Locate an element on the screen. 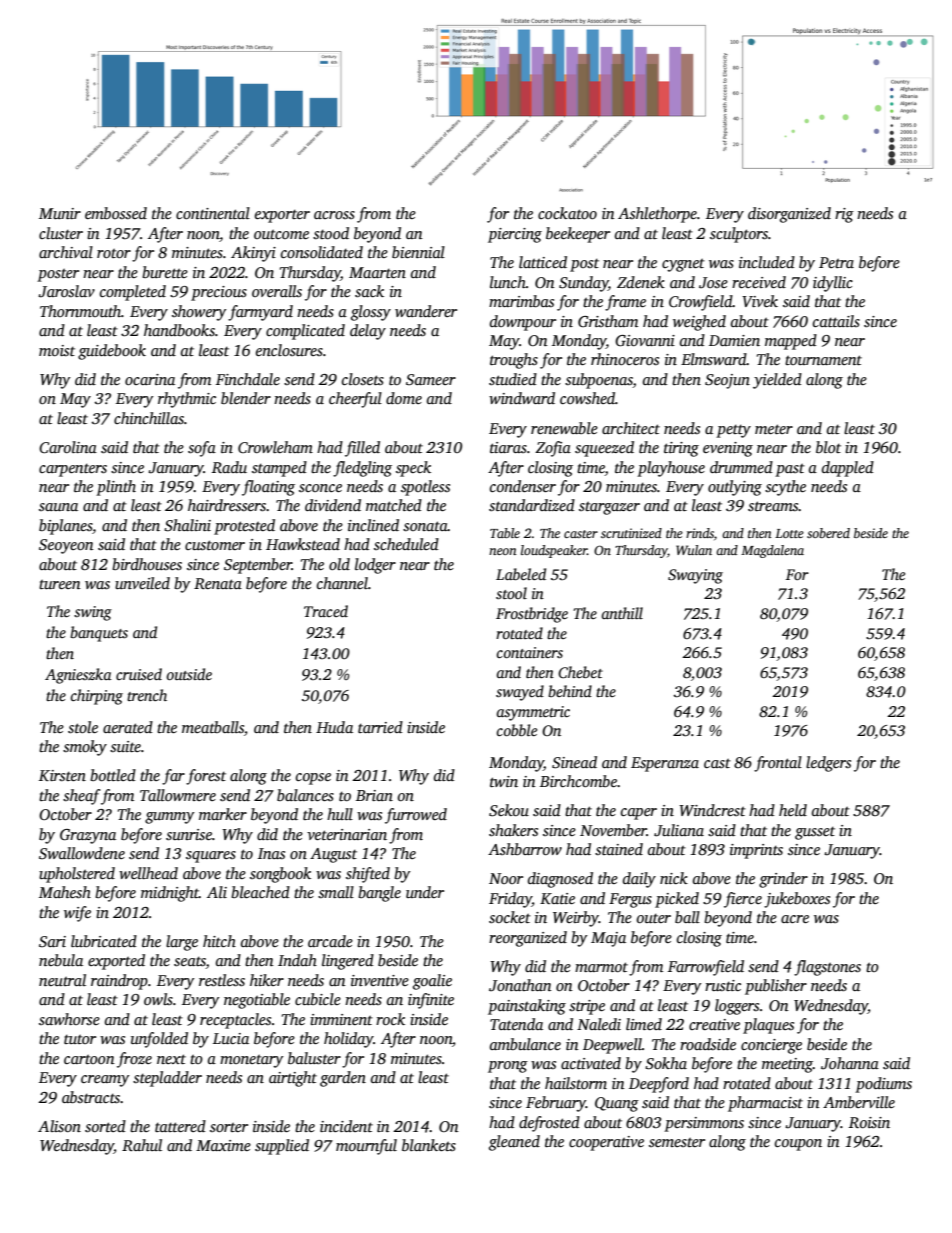  imprints is located at coordinates (756, 851).
